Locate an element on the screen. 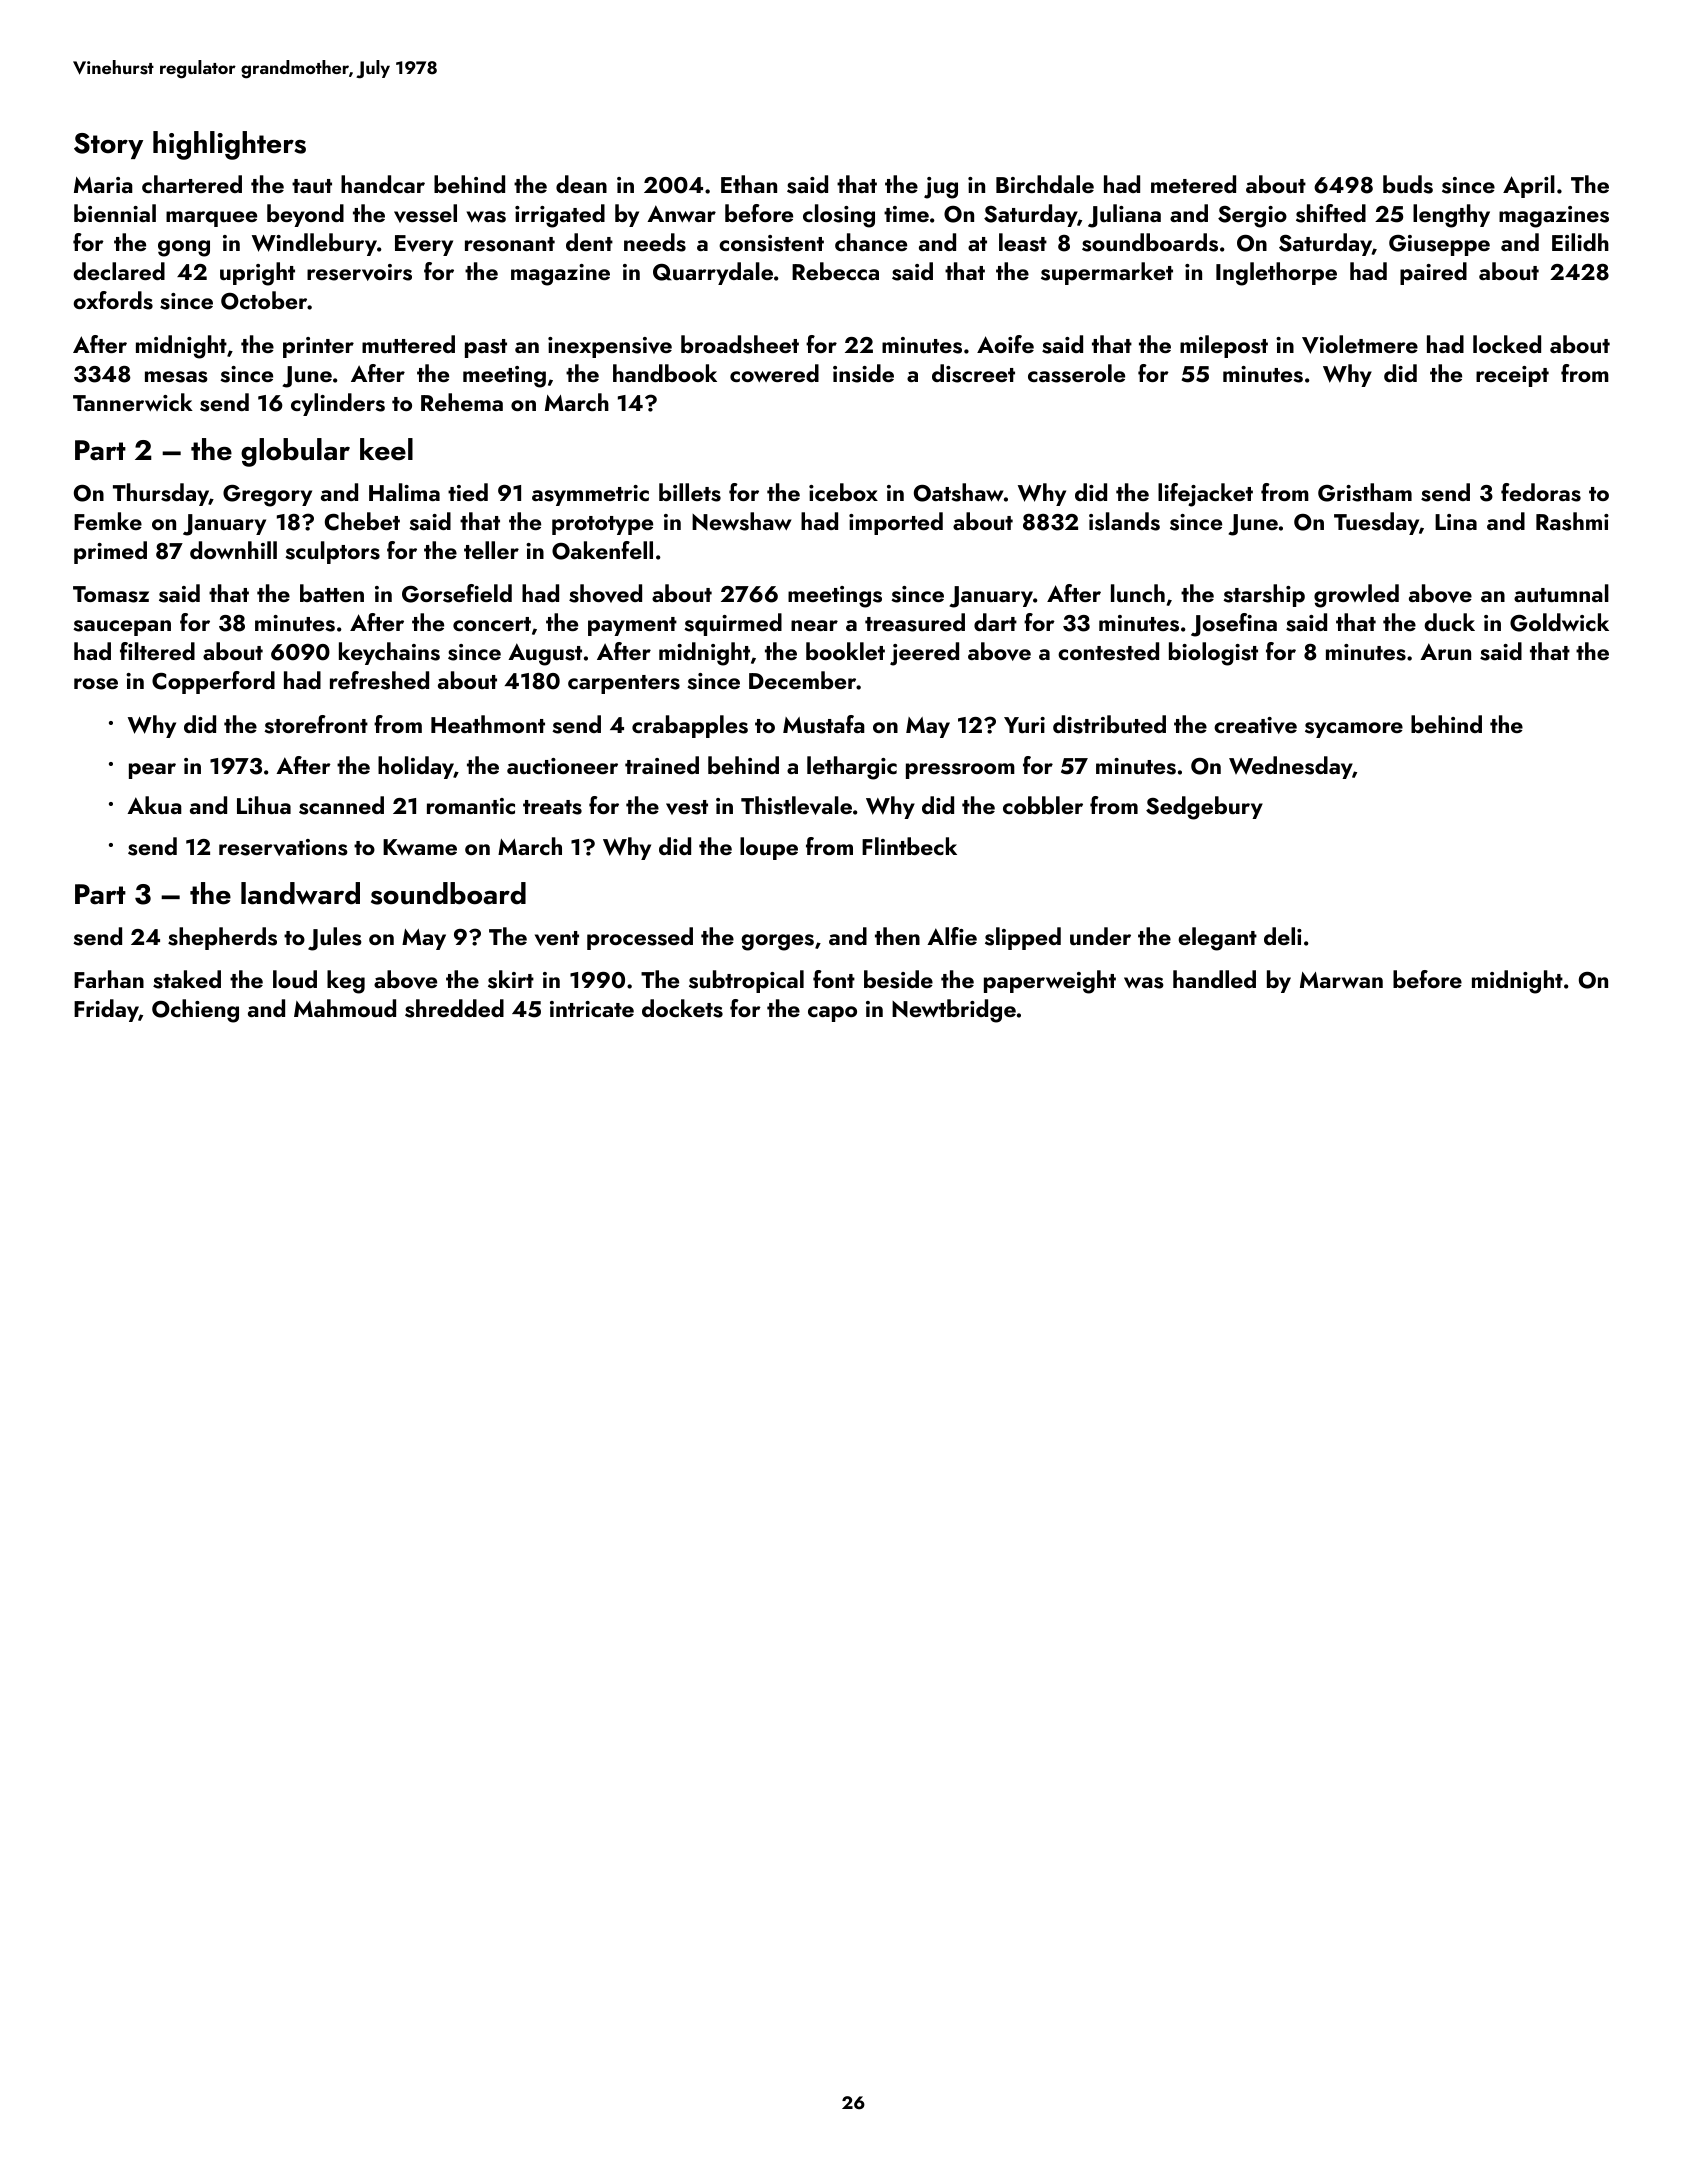 The image size is (1683, 2178). Jules is located at coordinates (335, 939).
